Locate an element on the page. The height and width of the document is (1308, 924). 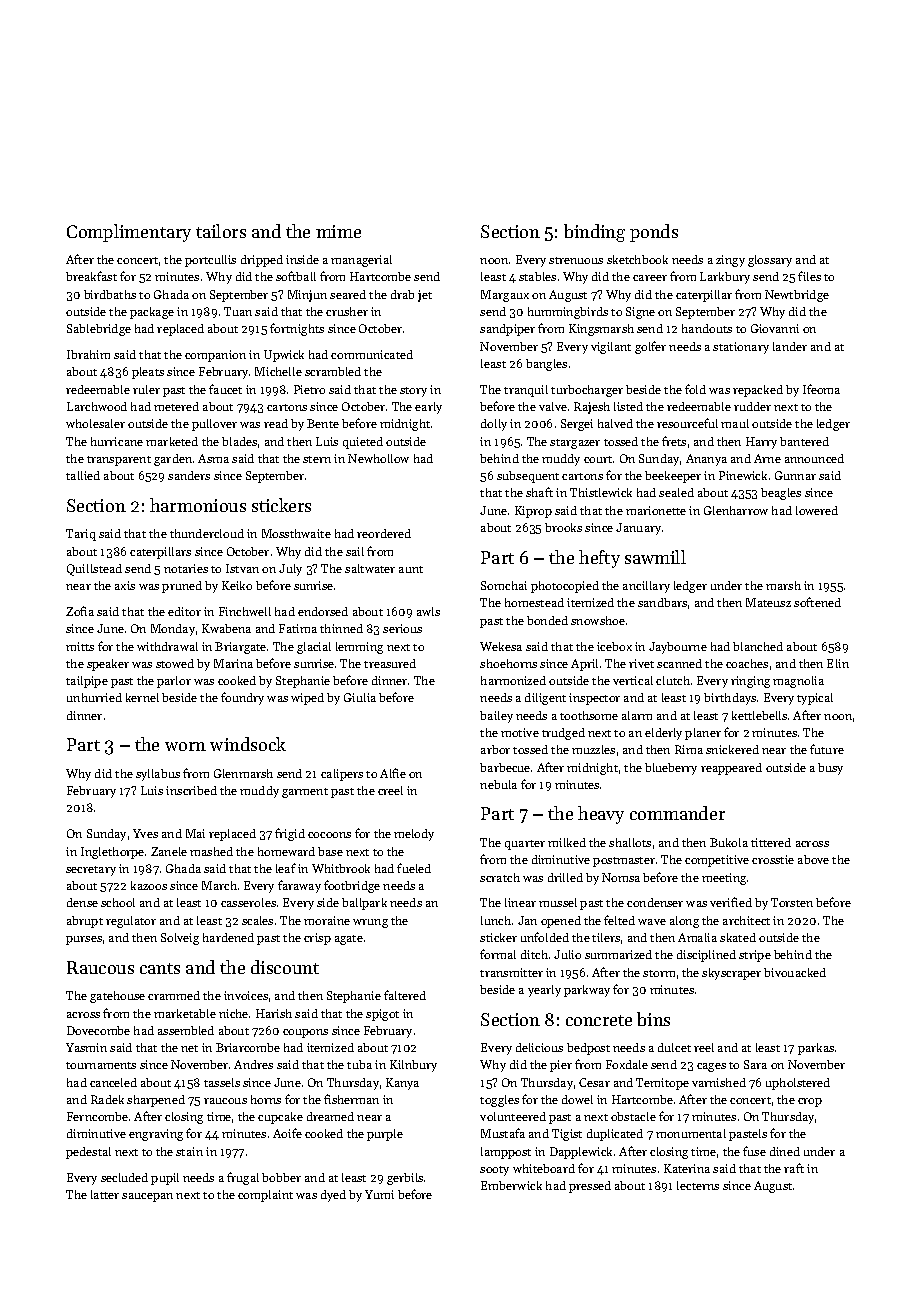
arbor is located at coordinates (495, 749).
